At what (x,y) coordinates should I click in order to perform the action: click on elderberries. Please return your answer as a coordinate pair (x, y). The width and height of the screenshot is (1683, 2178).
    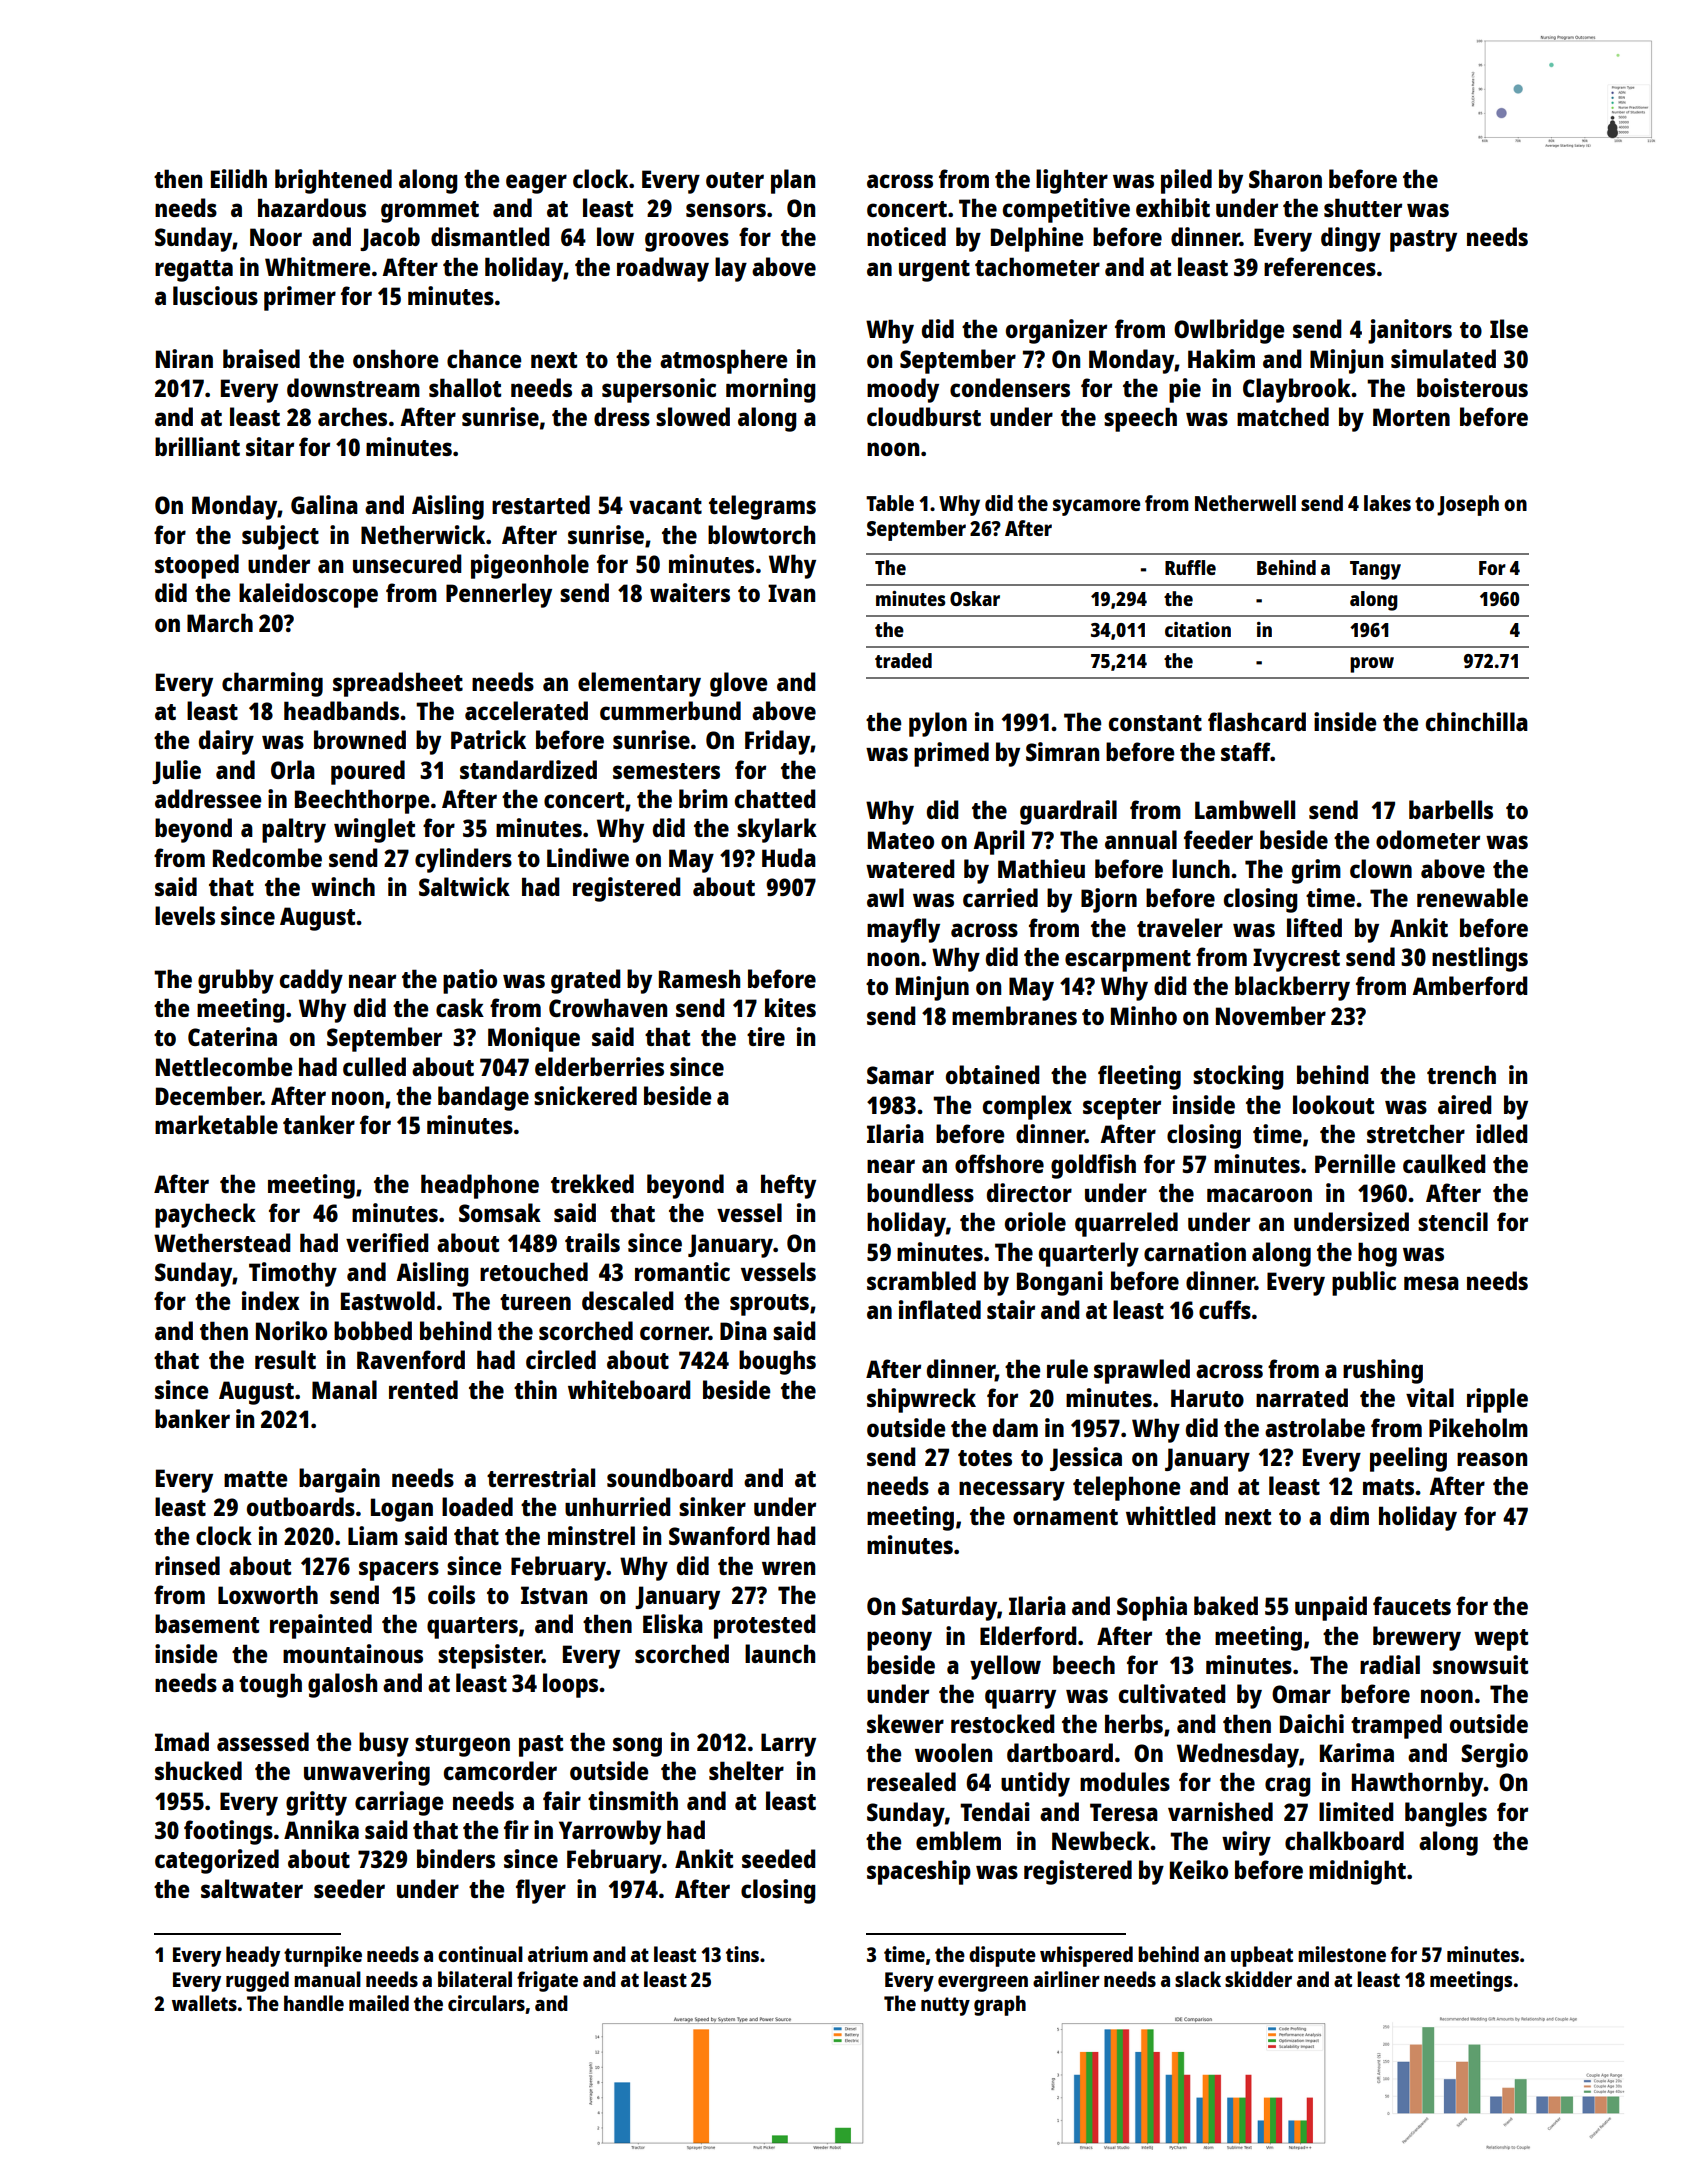
    Looking at the image, I should click on (599, 1066).
